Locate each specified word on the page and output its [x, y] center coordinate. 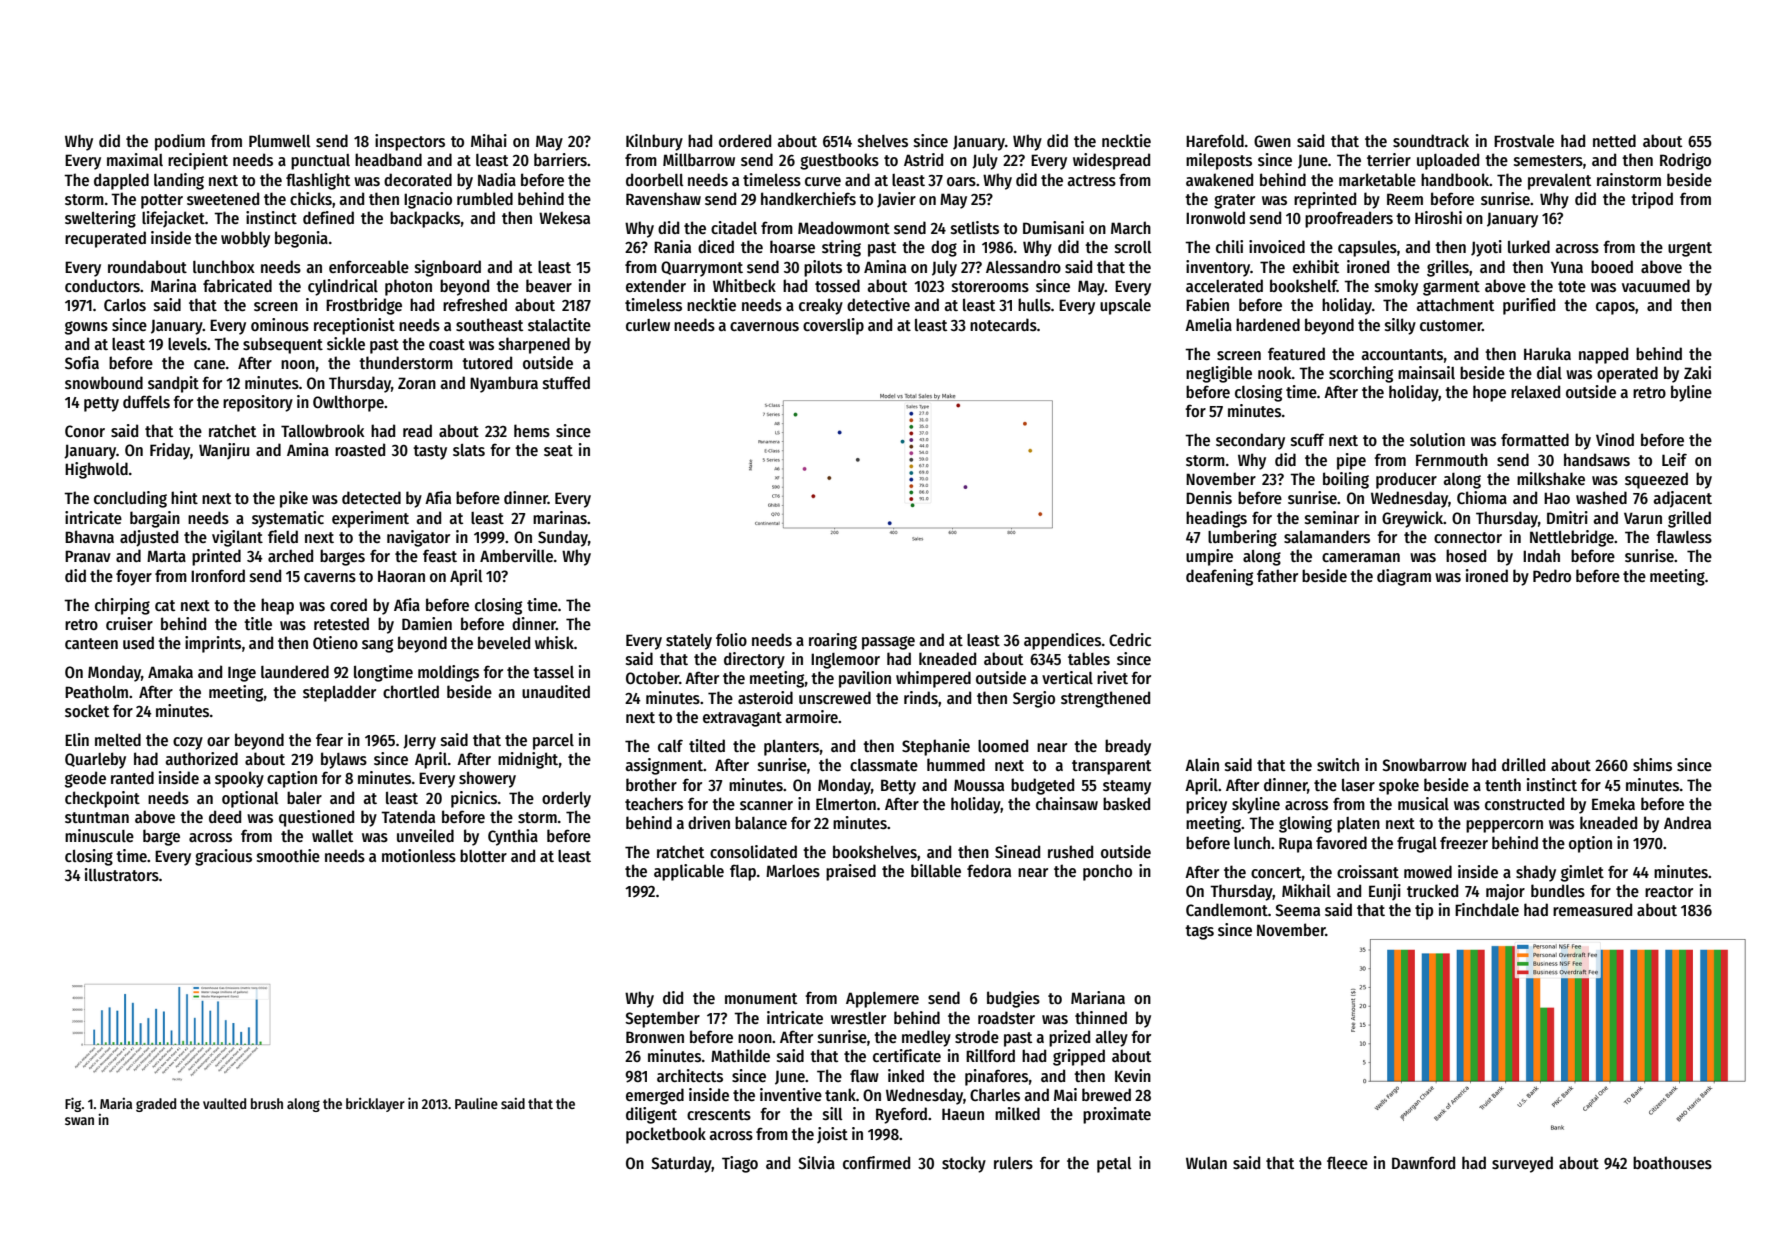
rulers [1013, 1163]
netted [1614, 140]
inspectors [410, 142]
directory [754, 660]
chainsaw [1067, 804]
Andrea [1687, 822]
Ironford [218, 575]
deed [225, 816]
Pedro [1552, 575]
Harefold [1215, 140]
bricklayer [375, 1105]
